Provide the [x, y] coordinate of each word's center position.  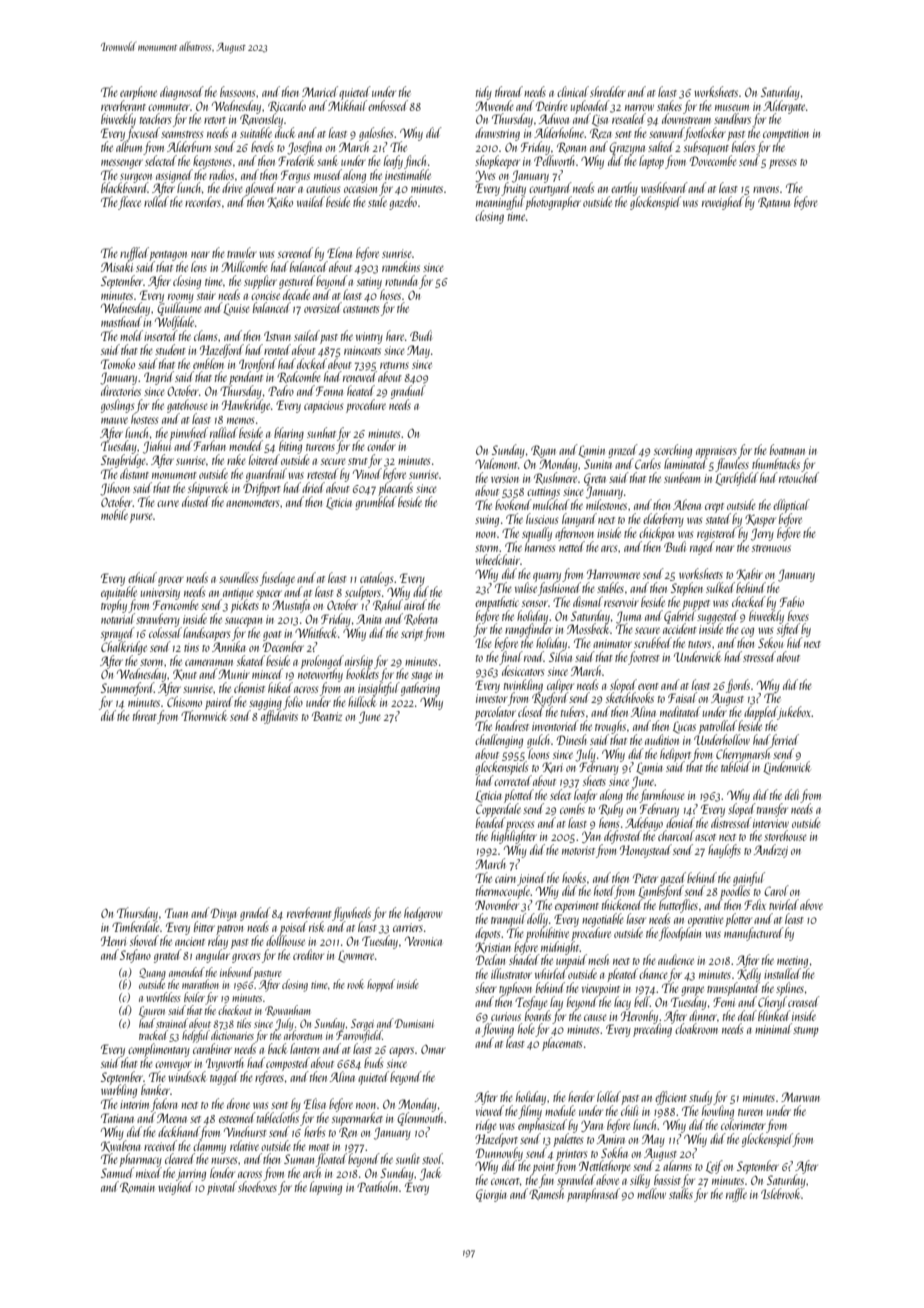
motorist [578, 850]
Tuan [176, 913]
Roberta [421, 619]
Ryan [543, 451]
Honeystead [646, 851]
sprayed [118, 634]
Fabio [792, 601]
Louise [236, 309]
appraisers [716, 452]
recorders [203, 201]
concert [505, 1181]
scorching [673, 451]
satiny [369, 283]
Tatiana [117, 1118]
